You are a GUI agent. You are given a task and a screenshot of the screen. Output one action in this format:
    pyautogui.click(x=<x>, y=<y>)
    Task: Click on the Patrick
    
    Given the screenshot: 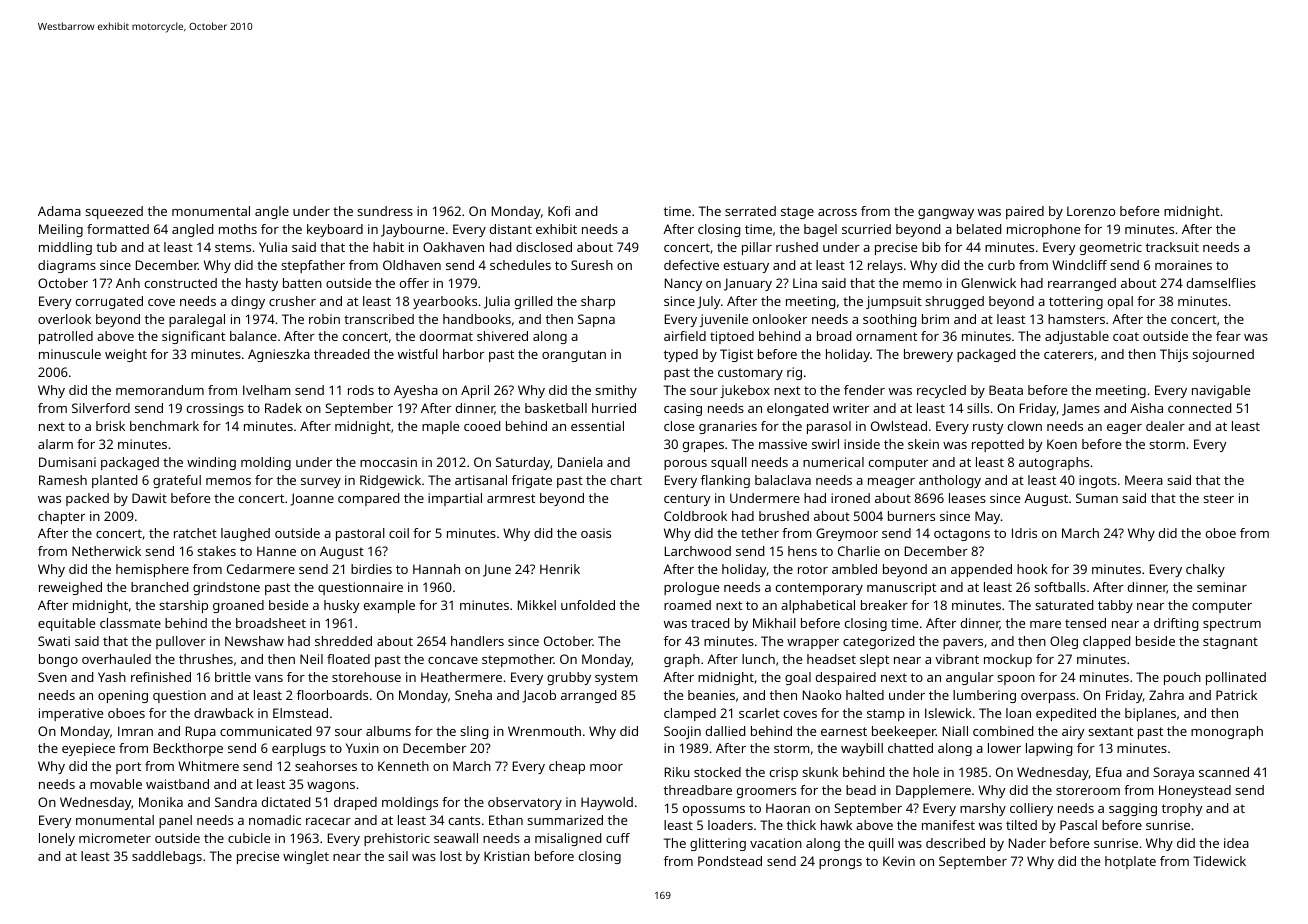 What is the action you would take?
    pyautogui.click(x=1236, y=695)
